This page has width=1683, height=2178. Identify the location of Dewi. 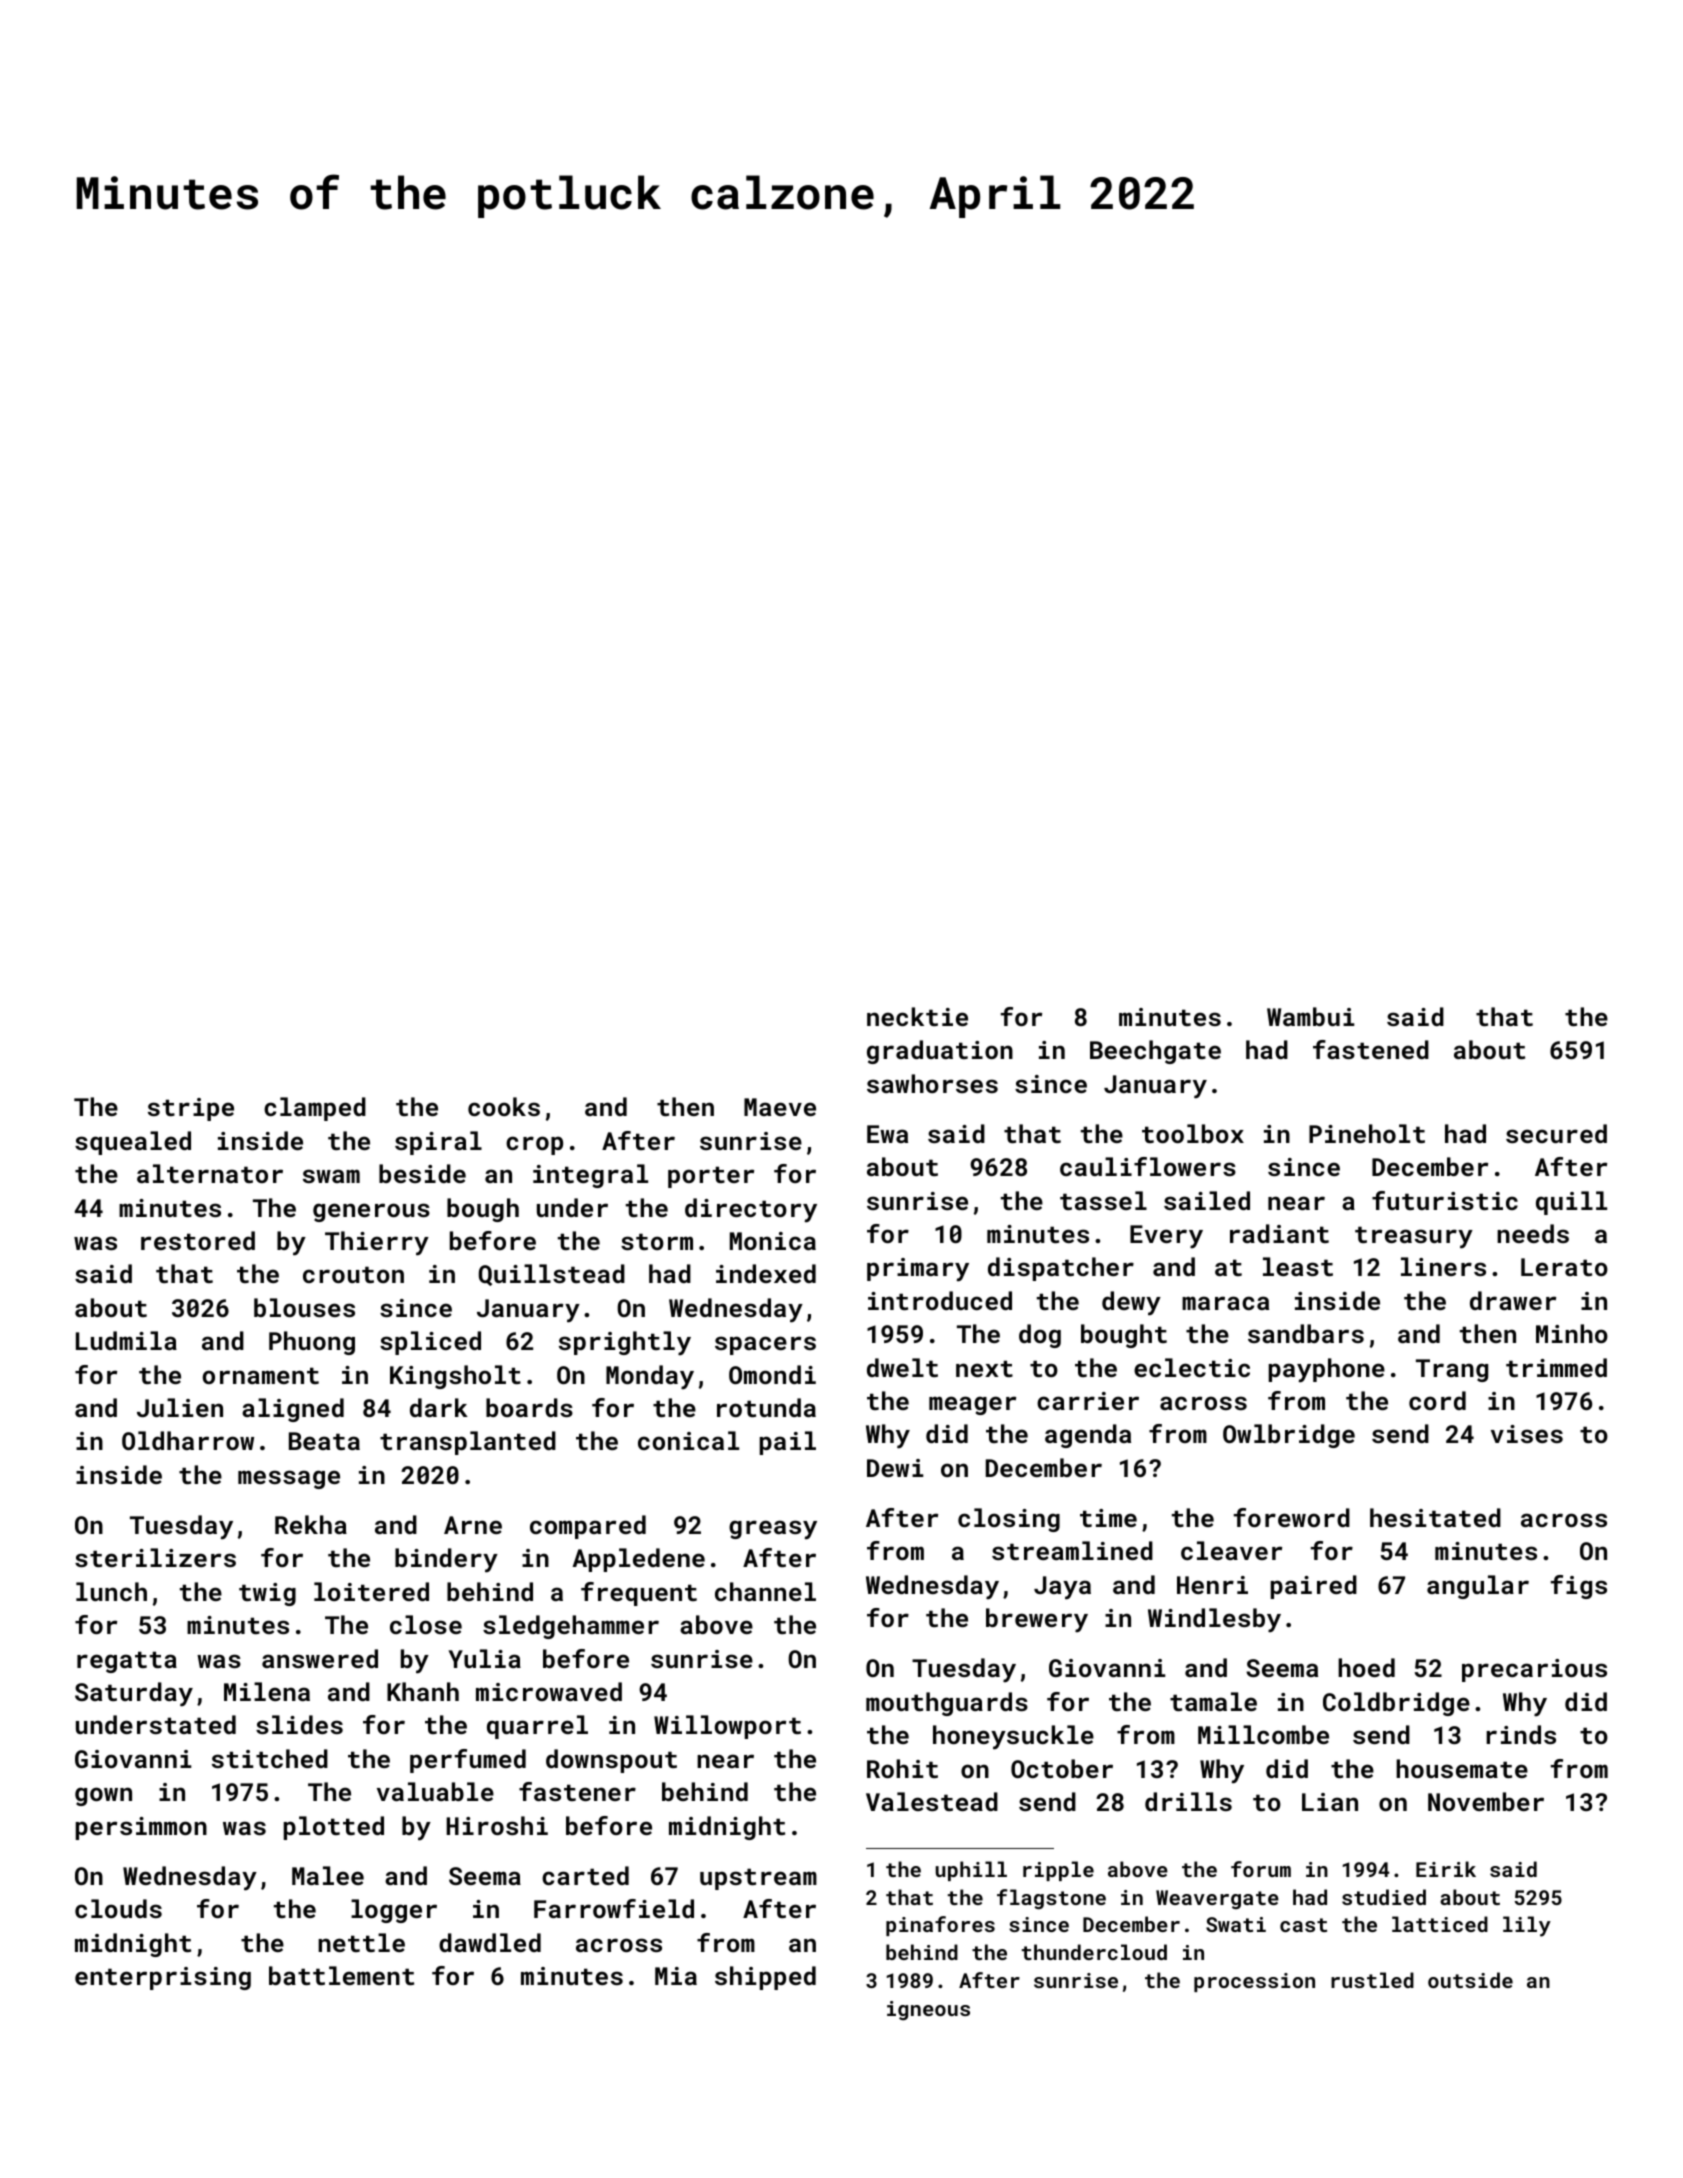
(895, 1468).
